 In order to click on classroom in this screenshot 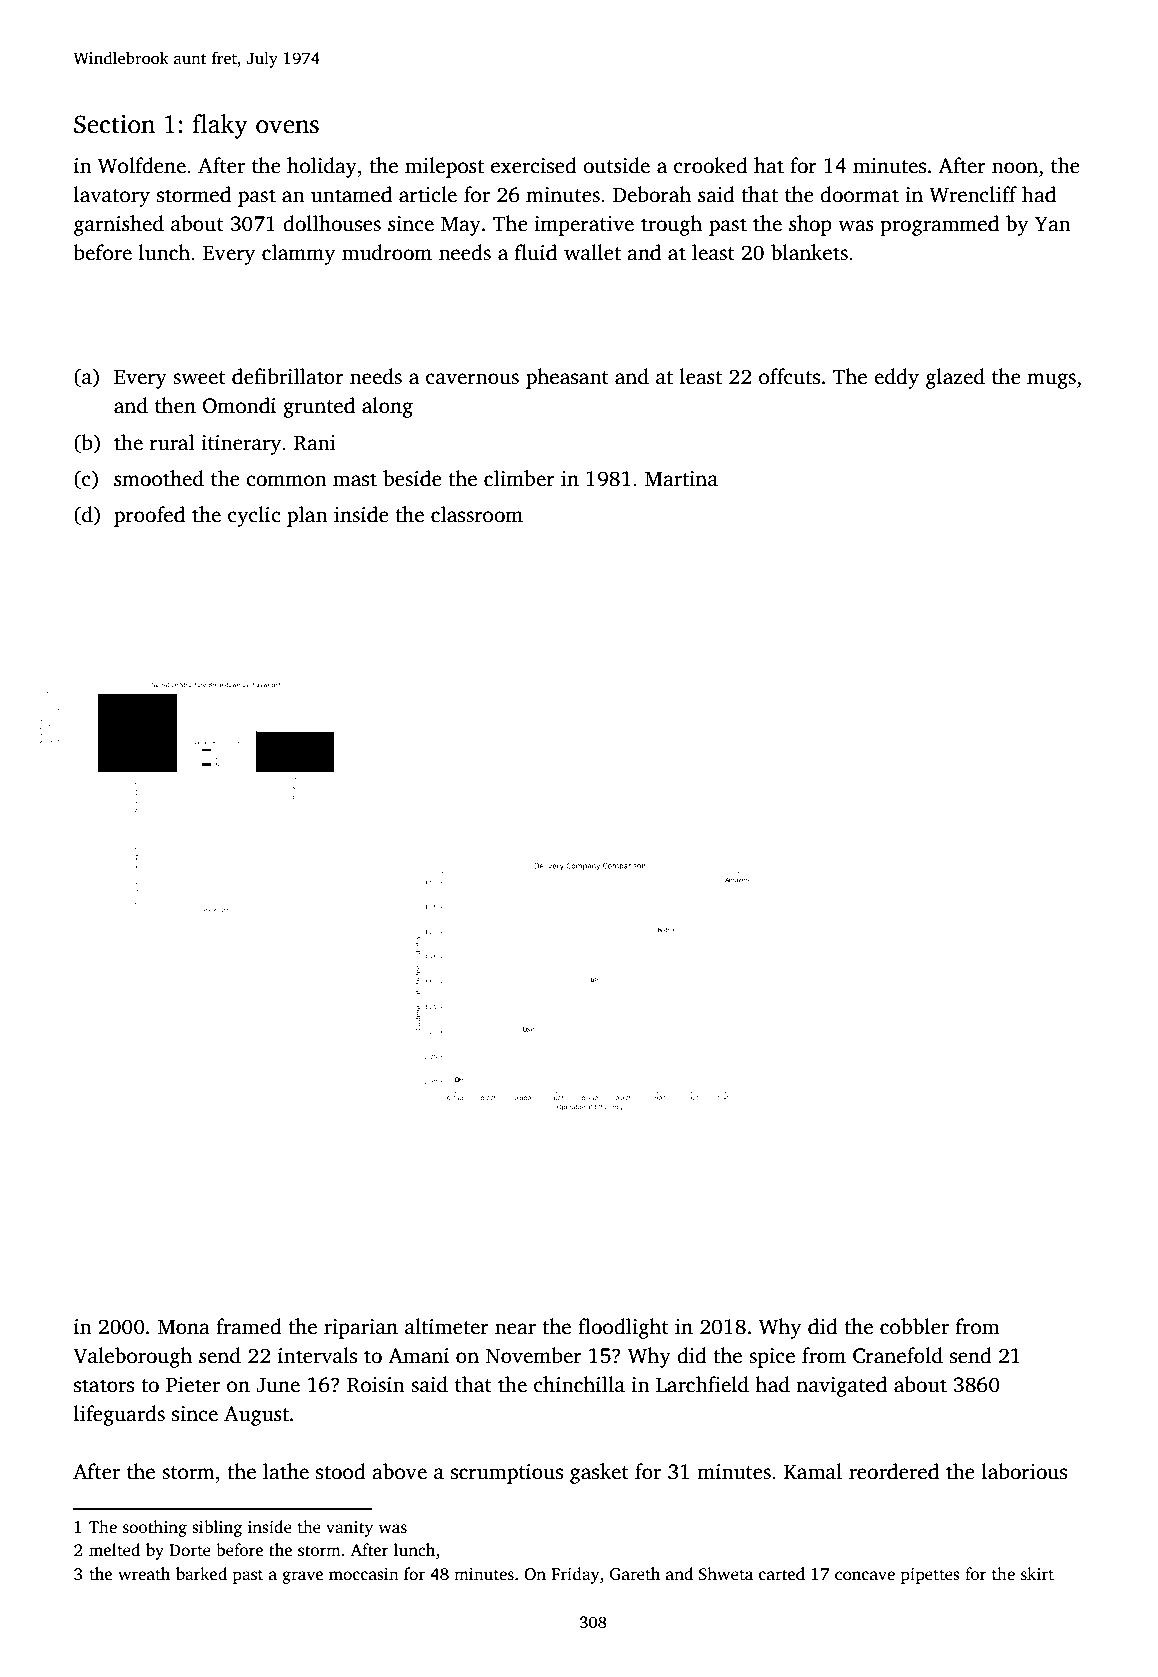, I will do `click(477, 514)`.
